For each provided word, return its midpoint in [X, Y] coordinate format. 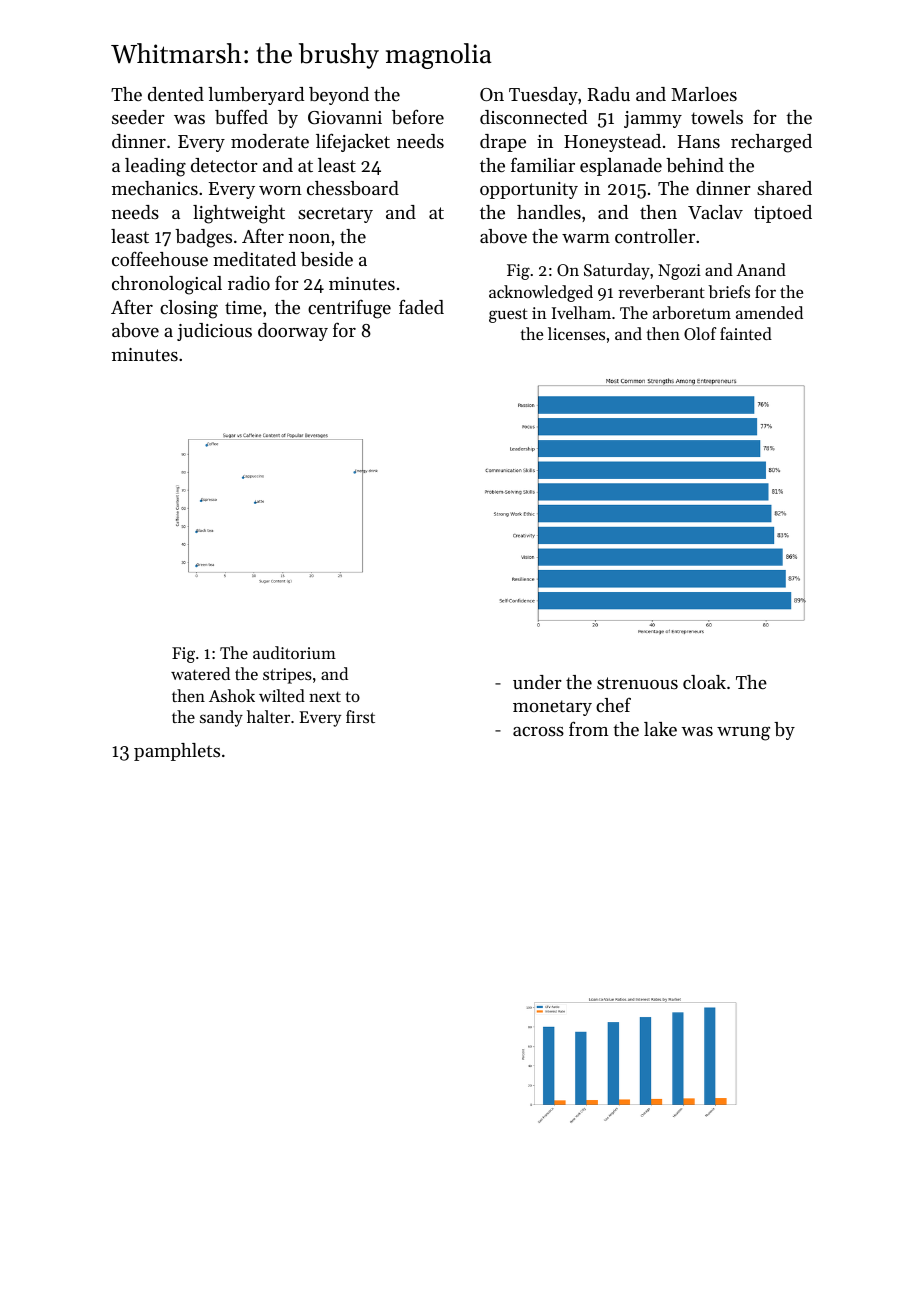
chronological [167, 285]
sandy [221, 718]
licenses [576, 333]
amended [769, 312]
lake [660, 729]
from [589, 728]
